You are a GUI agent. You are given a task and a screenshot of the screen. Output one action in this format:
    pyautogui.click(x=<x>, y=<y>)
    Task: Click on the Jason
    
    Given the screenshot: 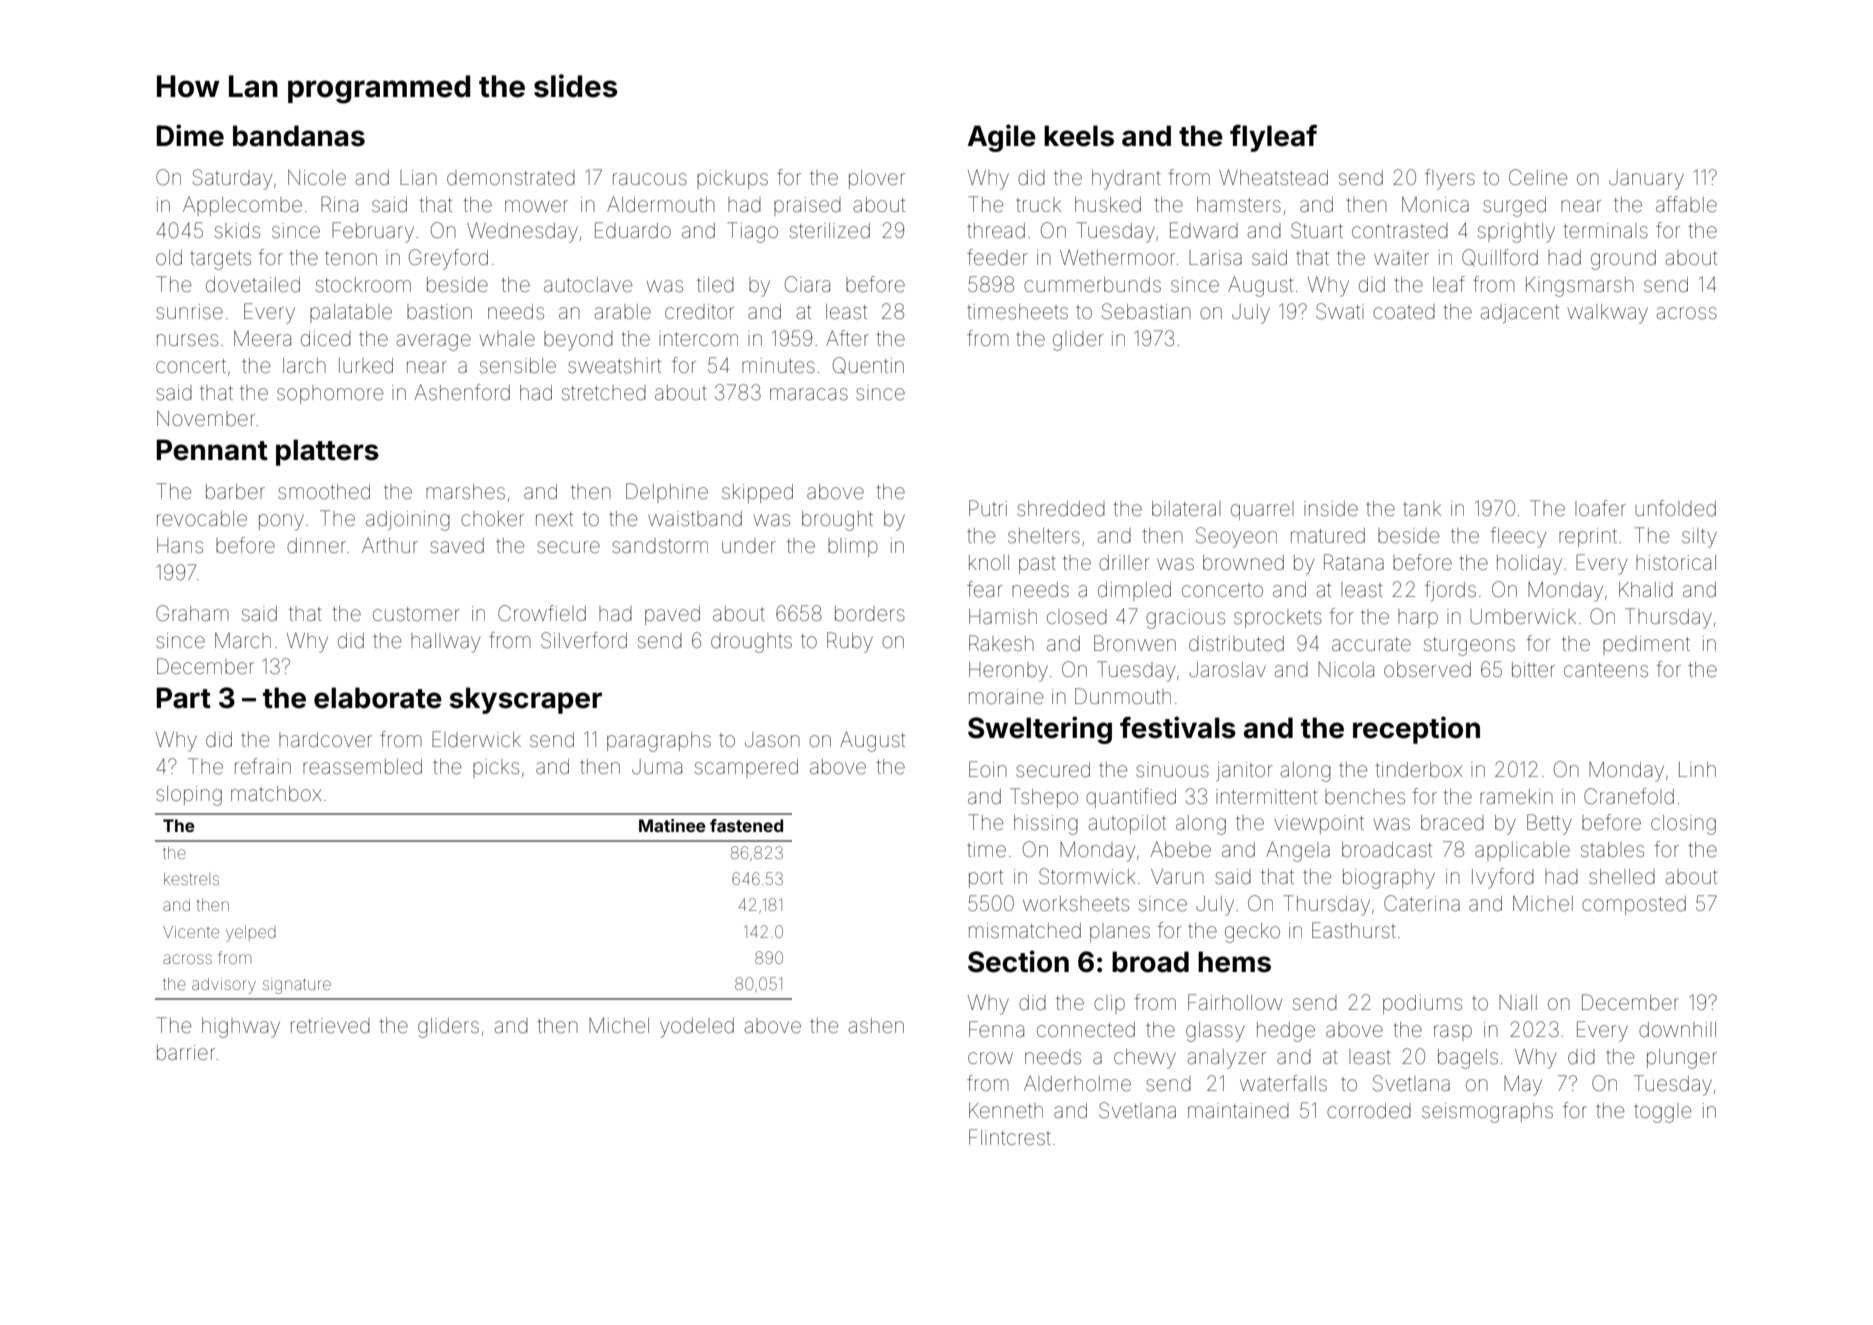 What is the action you would take?
    pyautogui.click(x=772, y=739)
